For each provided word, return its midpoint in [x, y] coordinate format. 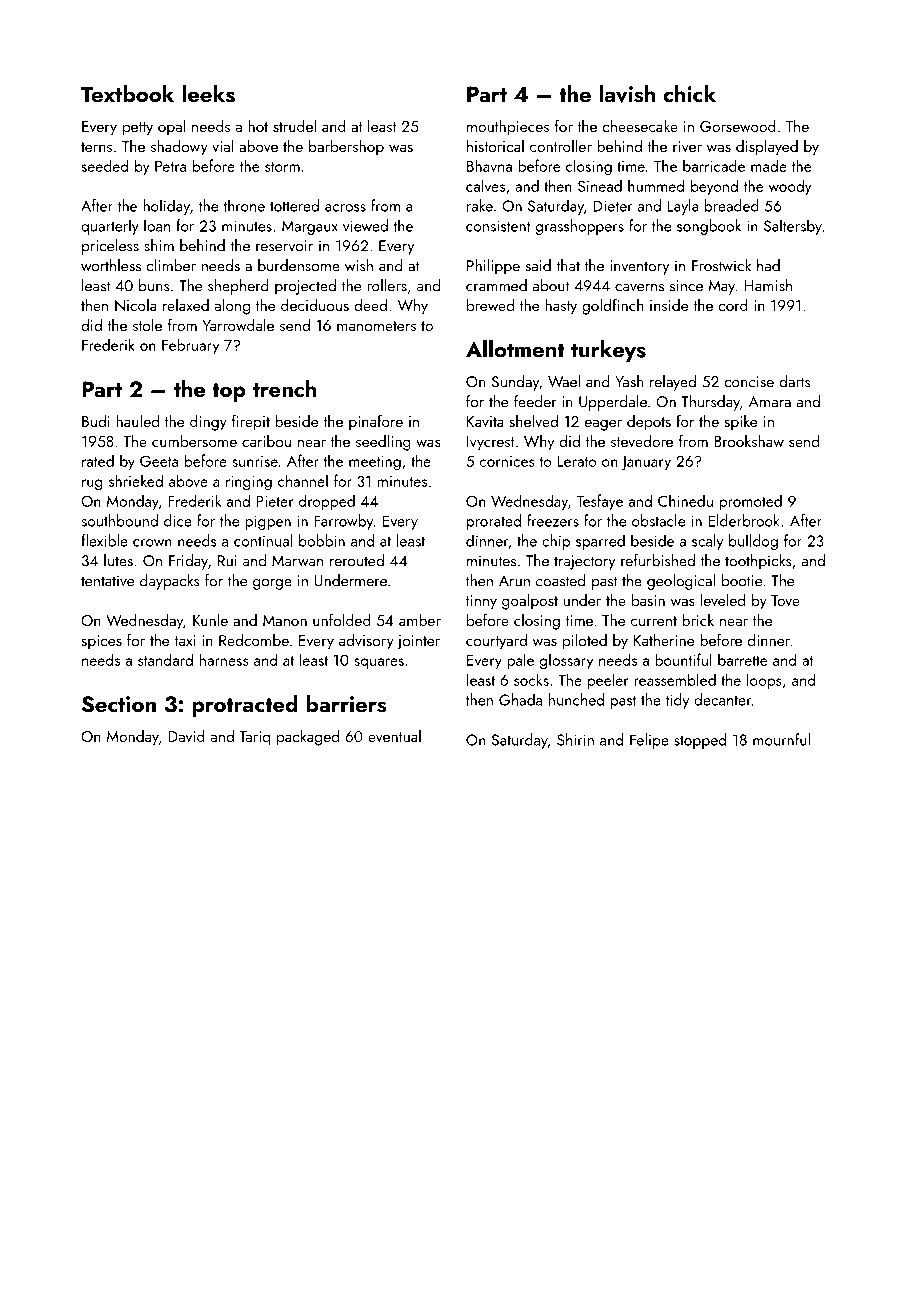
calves [485, 185]
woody [790, 187]
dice [178, 520]
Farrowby [343, 522]
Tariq [254, 738]
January [646, 463]
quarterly [110, 227]
